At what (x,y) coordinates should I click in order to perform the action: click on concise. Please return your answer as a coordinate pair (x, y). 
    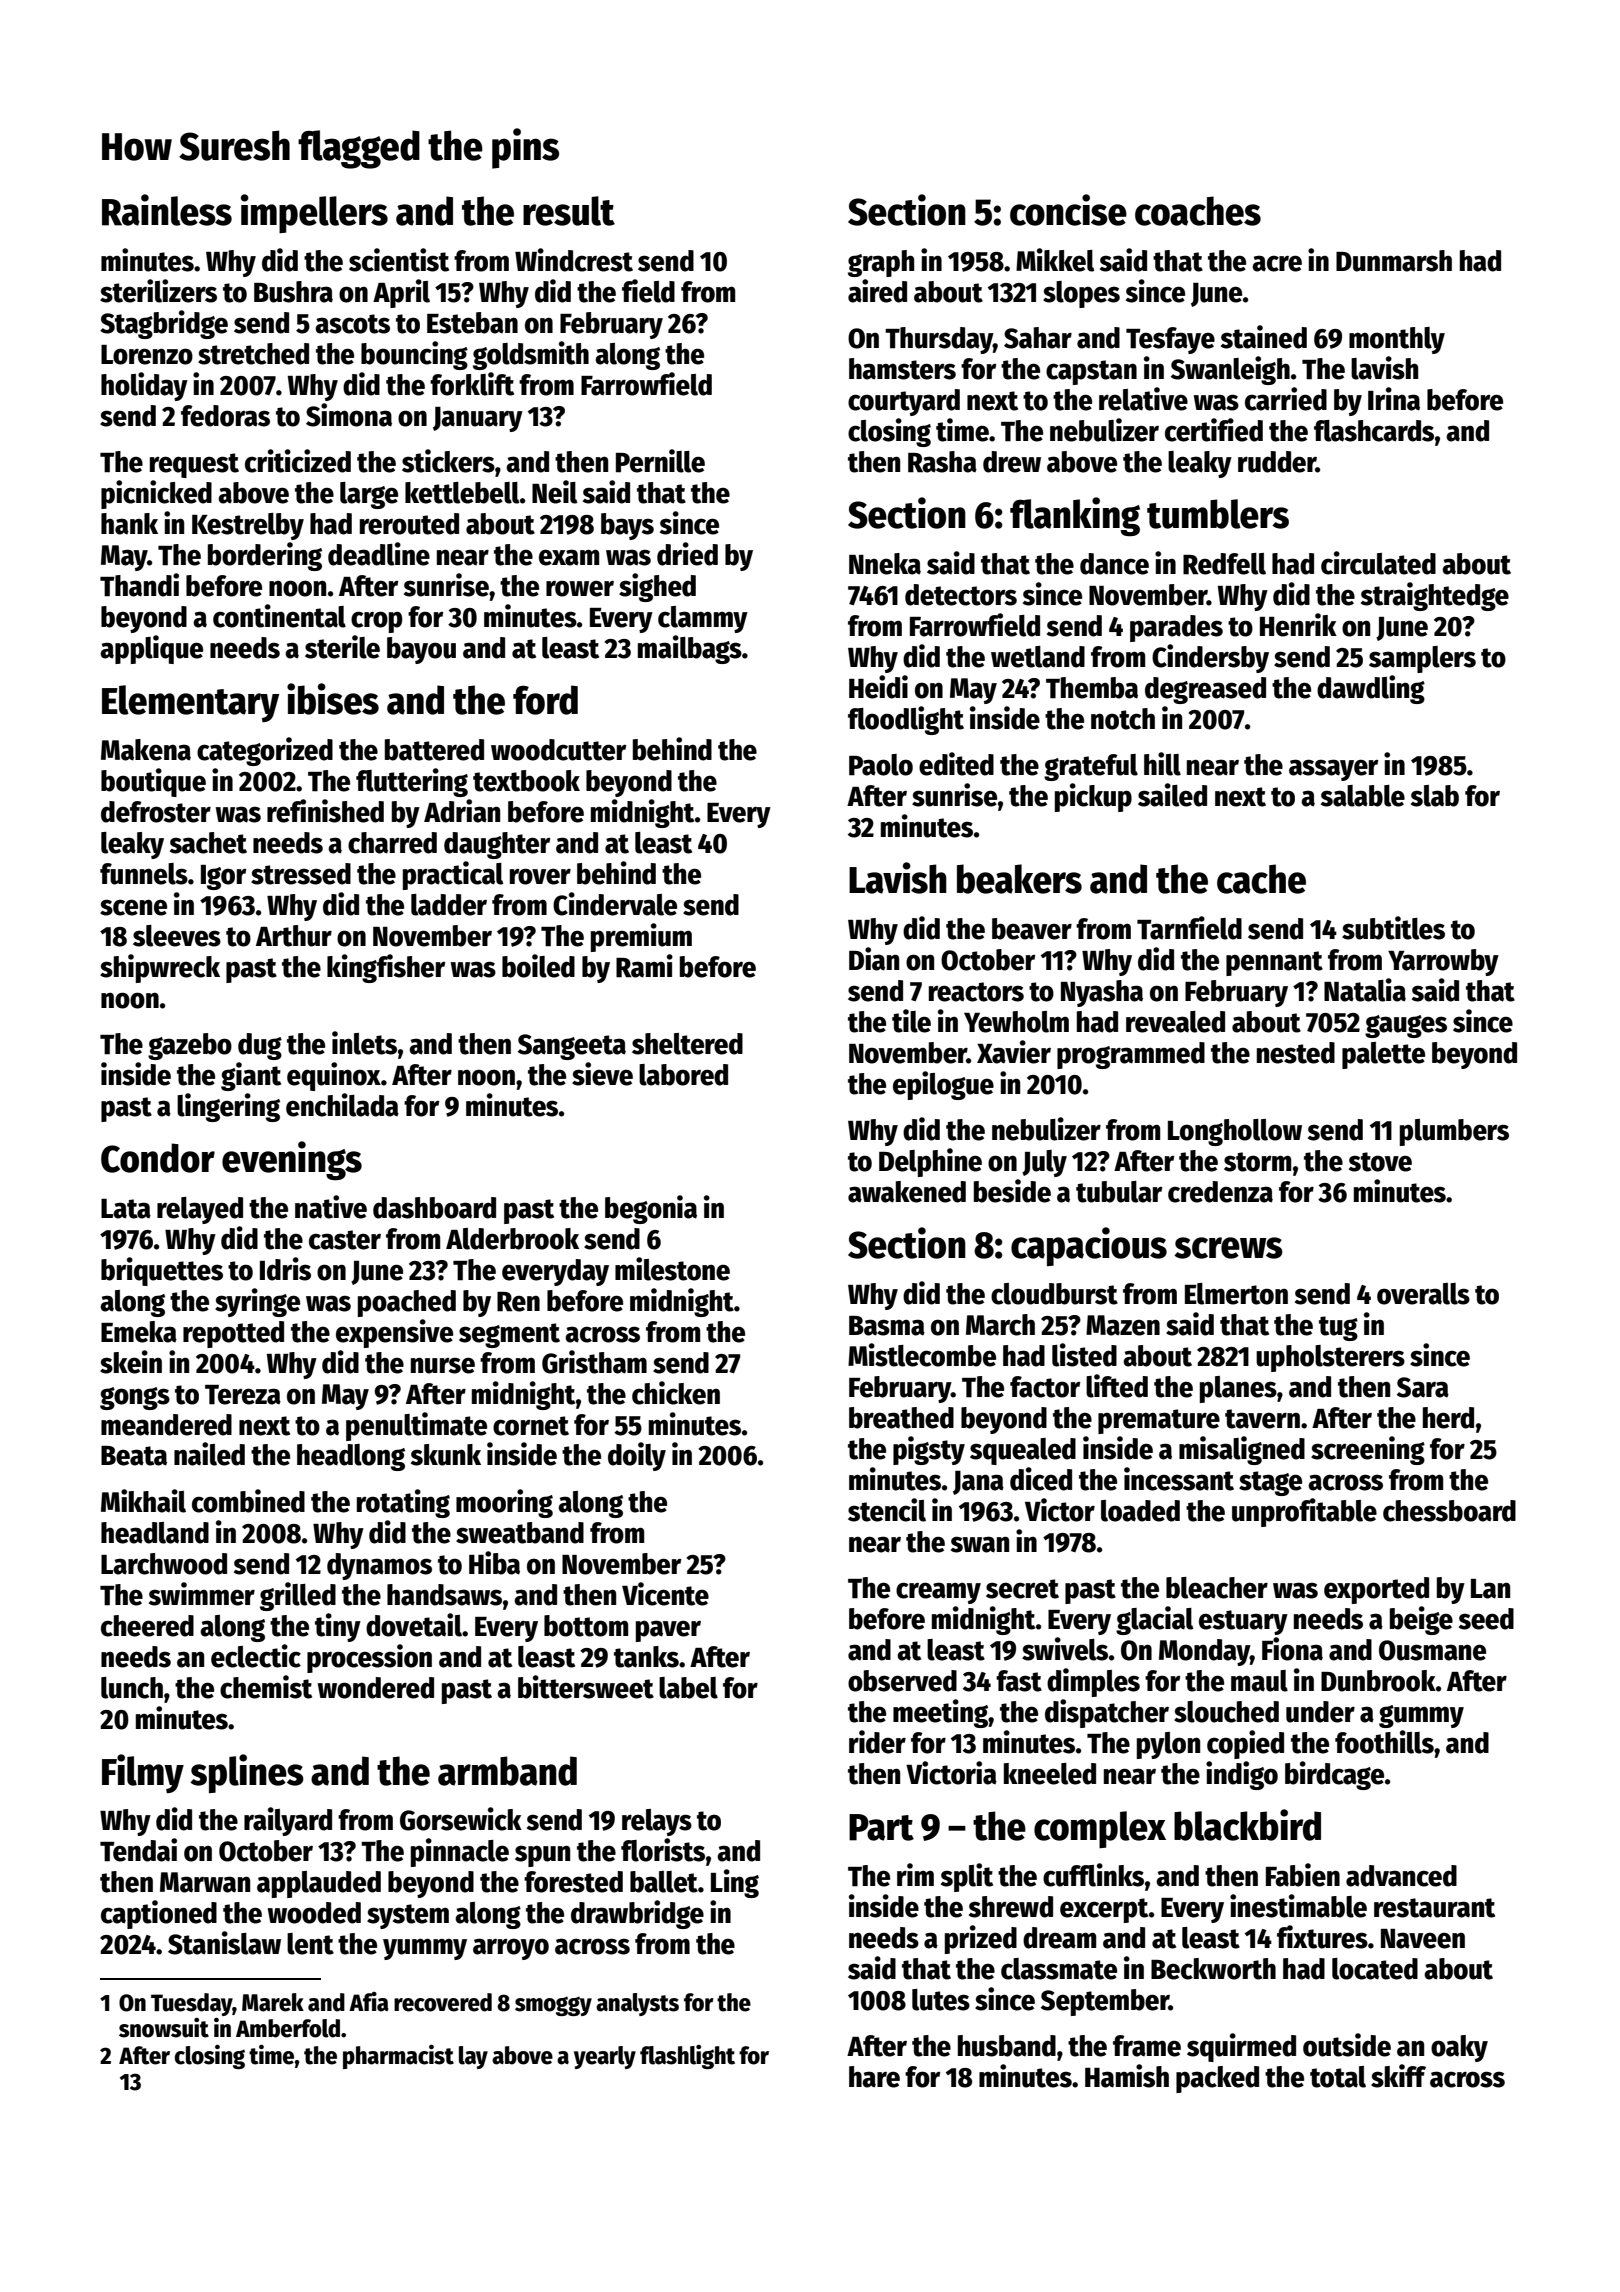
    Looking at the image, I should click on (1068, 210).
